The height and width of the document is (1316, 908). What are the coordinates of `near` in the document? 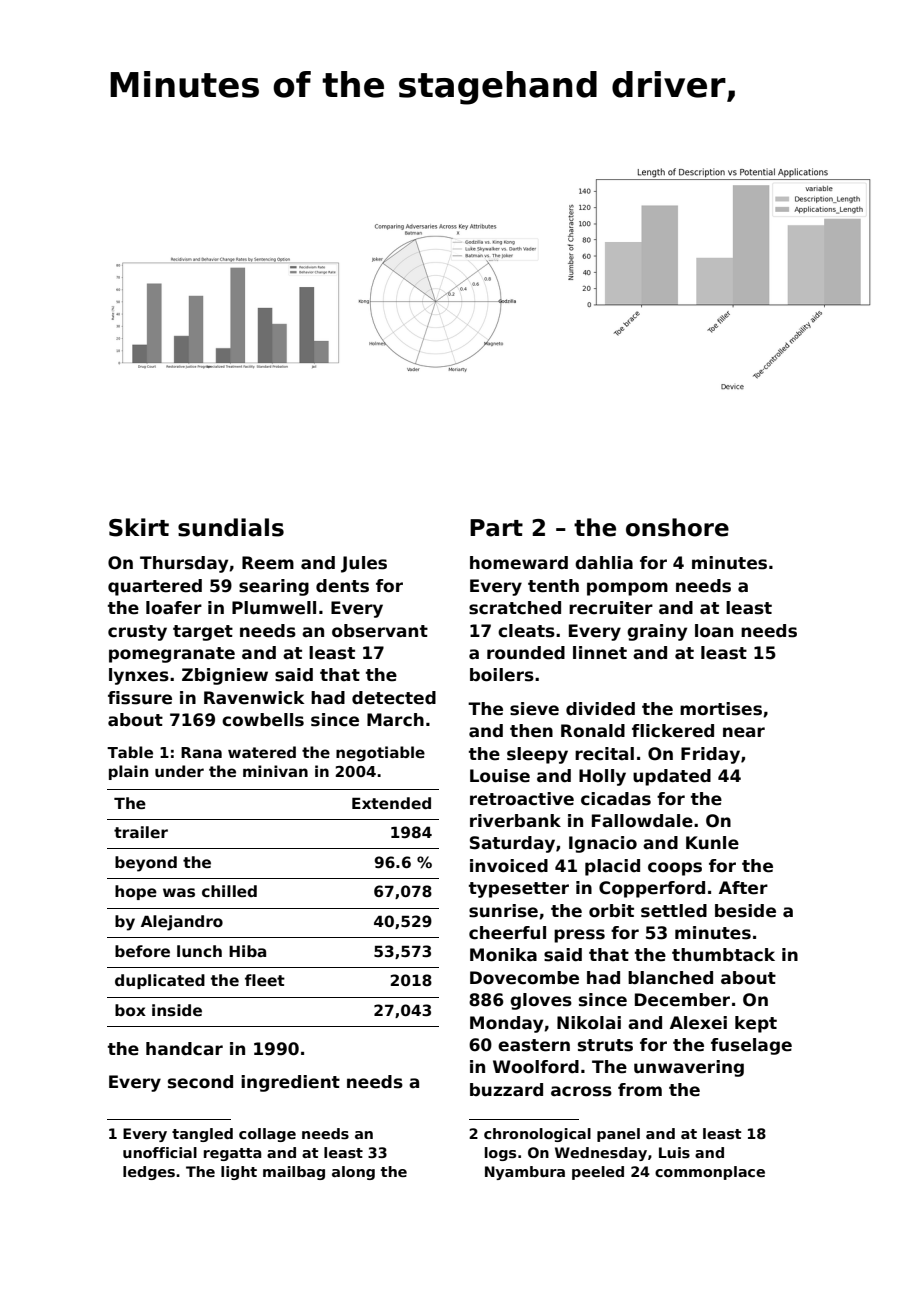 It's located at (744, 732).
